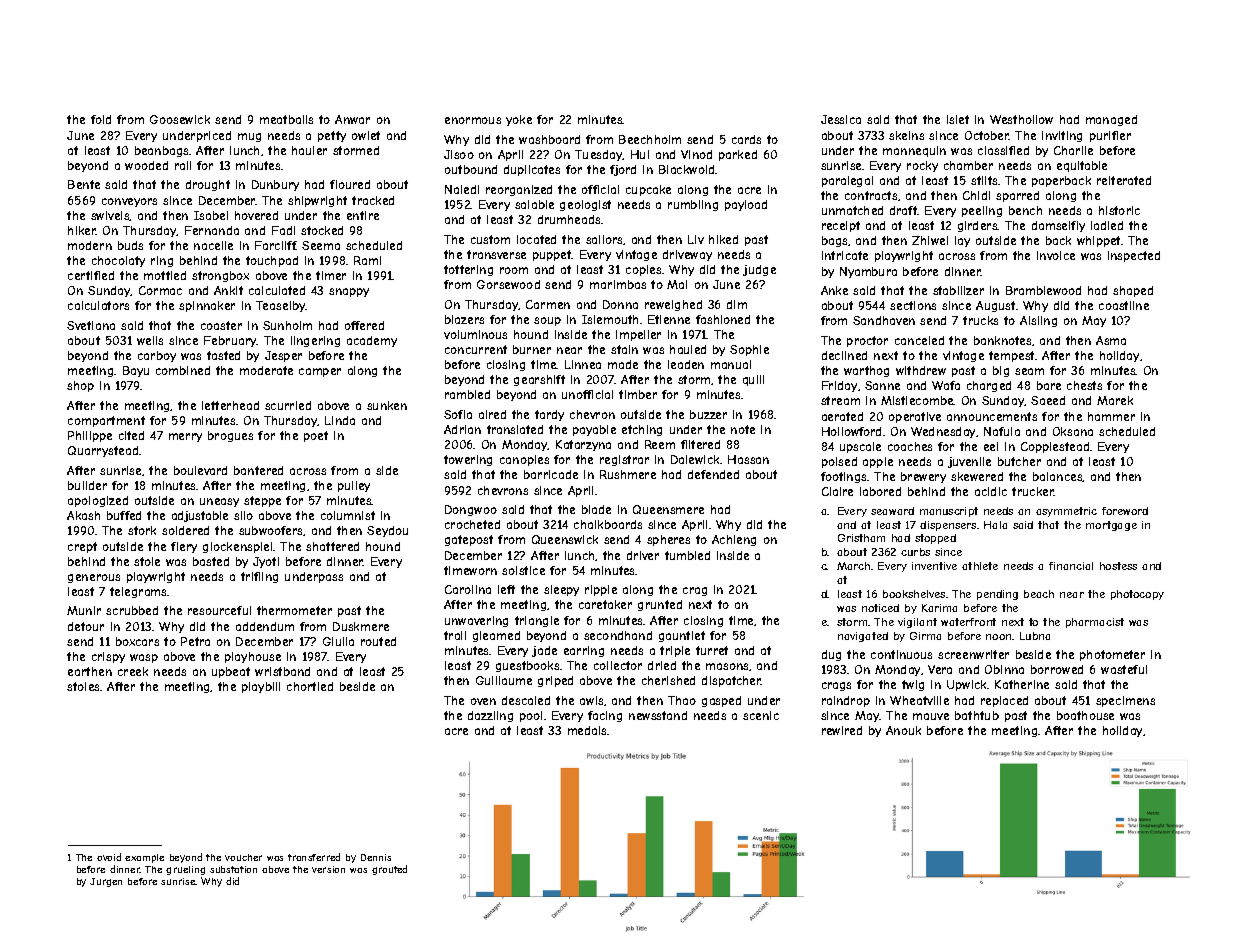 This image has height=952, width=1233. What do you see at coordinates (1112, 655) in the image?
I see `photometer` at bounding box center [1112, 655].
